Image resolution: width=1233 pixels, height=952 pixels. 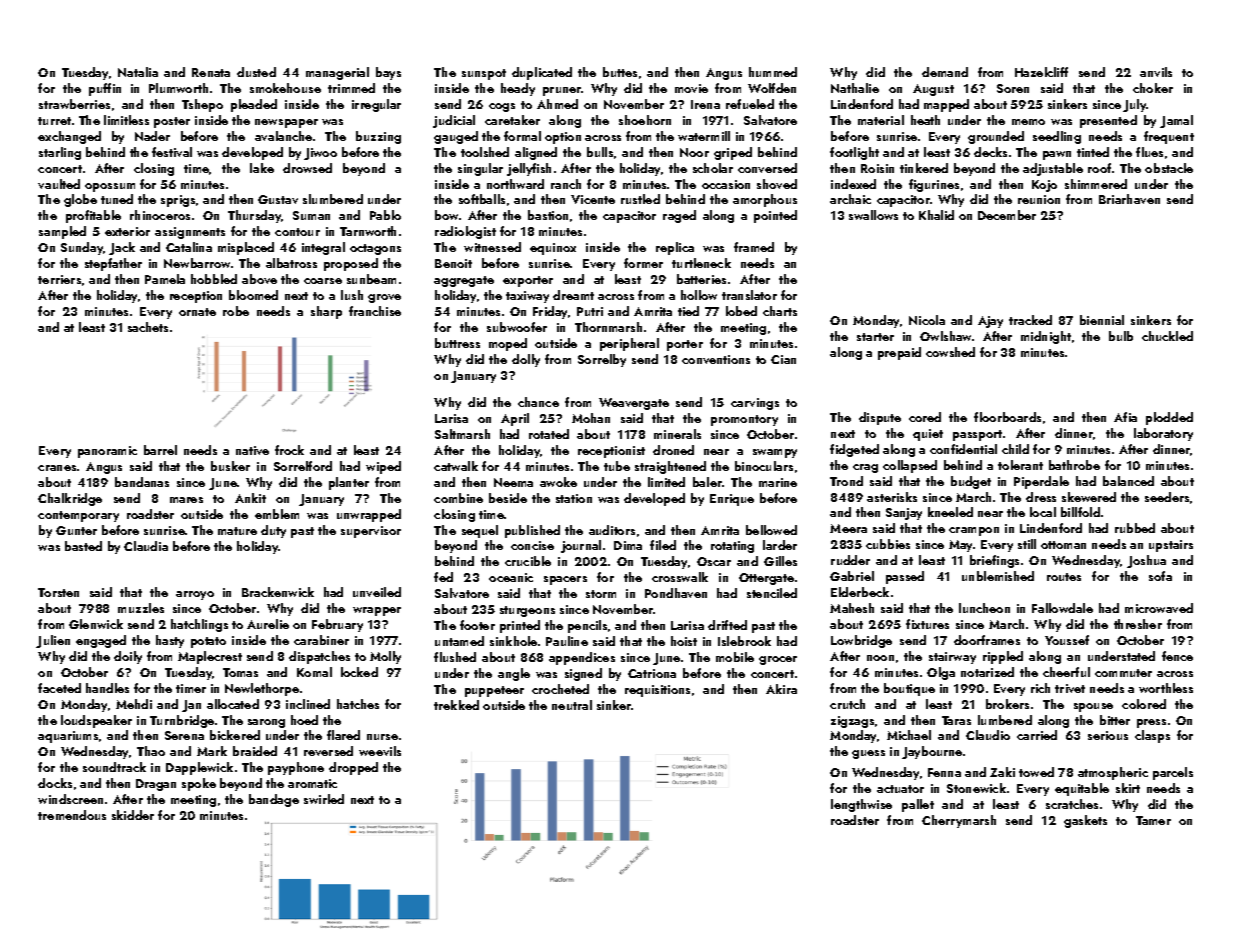 What do you see at coordinates (1093, 707) in the page?
I see `spouse` at bounding box center [1093, 707].
